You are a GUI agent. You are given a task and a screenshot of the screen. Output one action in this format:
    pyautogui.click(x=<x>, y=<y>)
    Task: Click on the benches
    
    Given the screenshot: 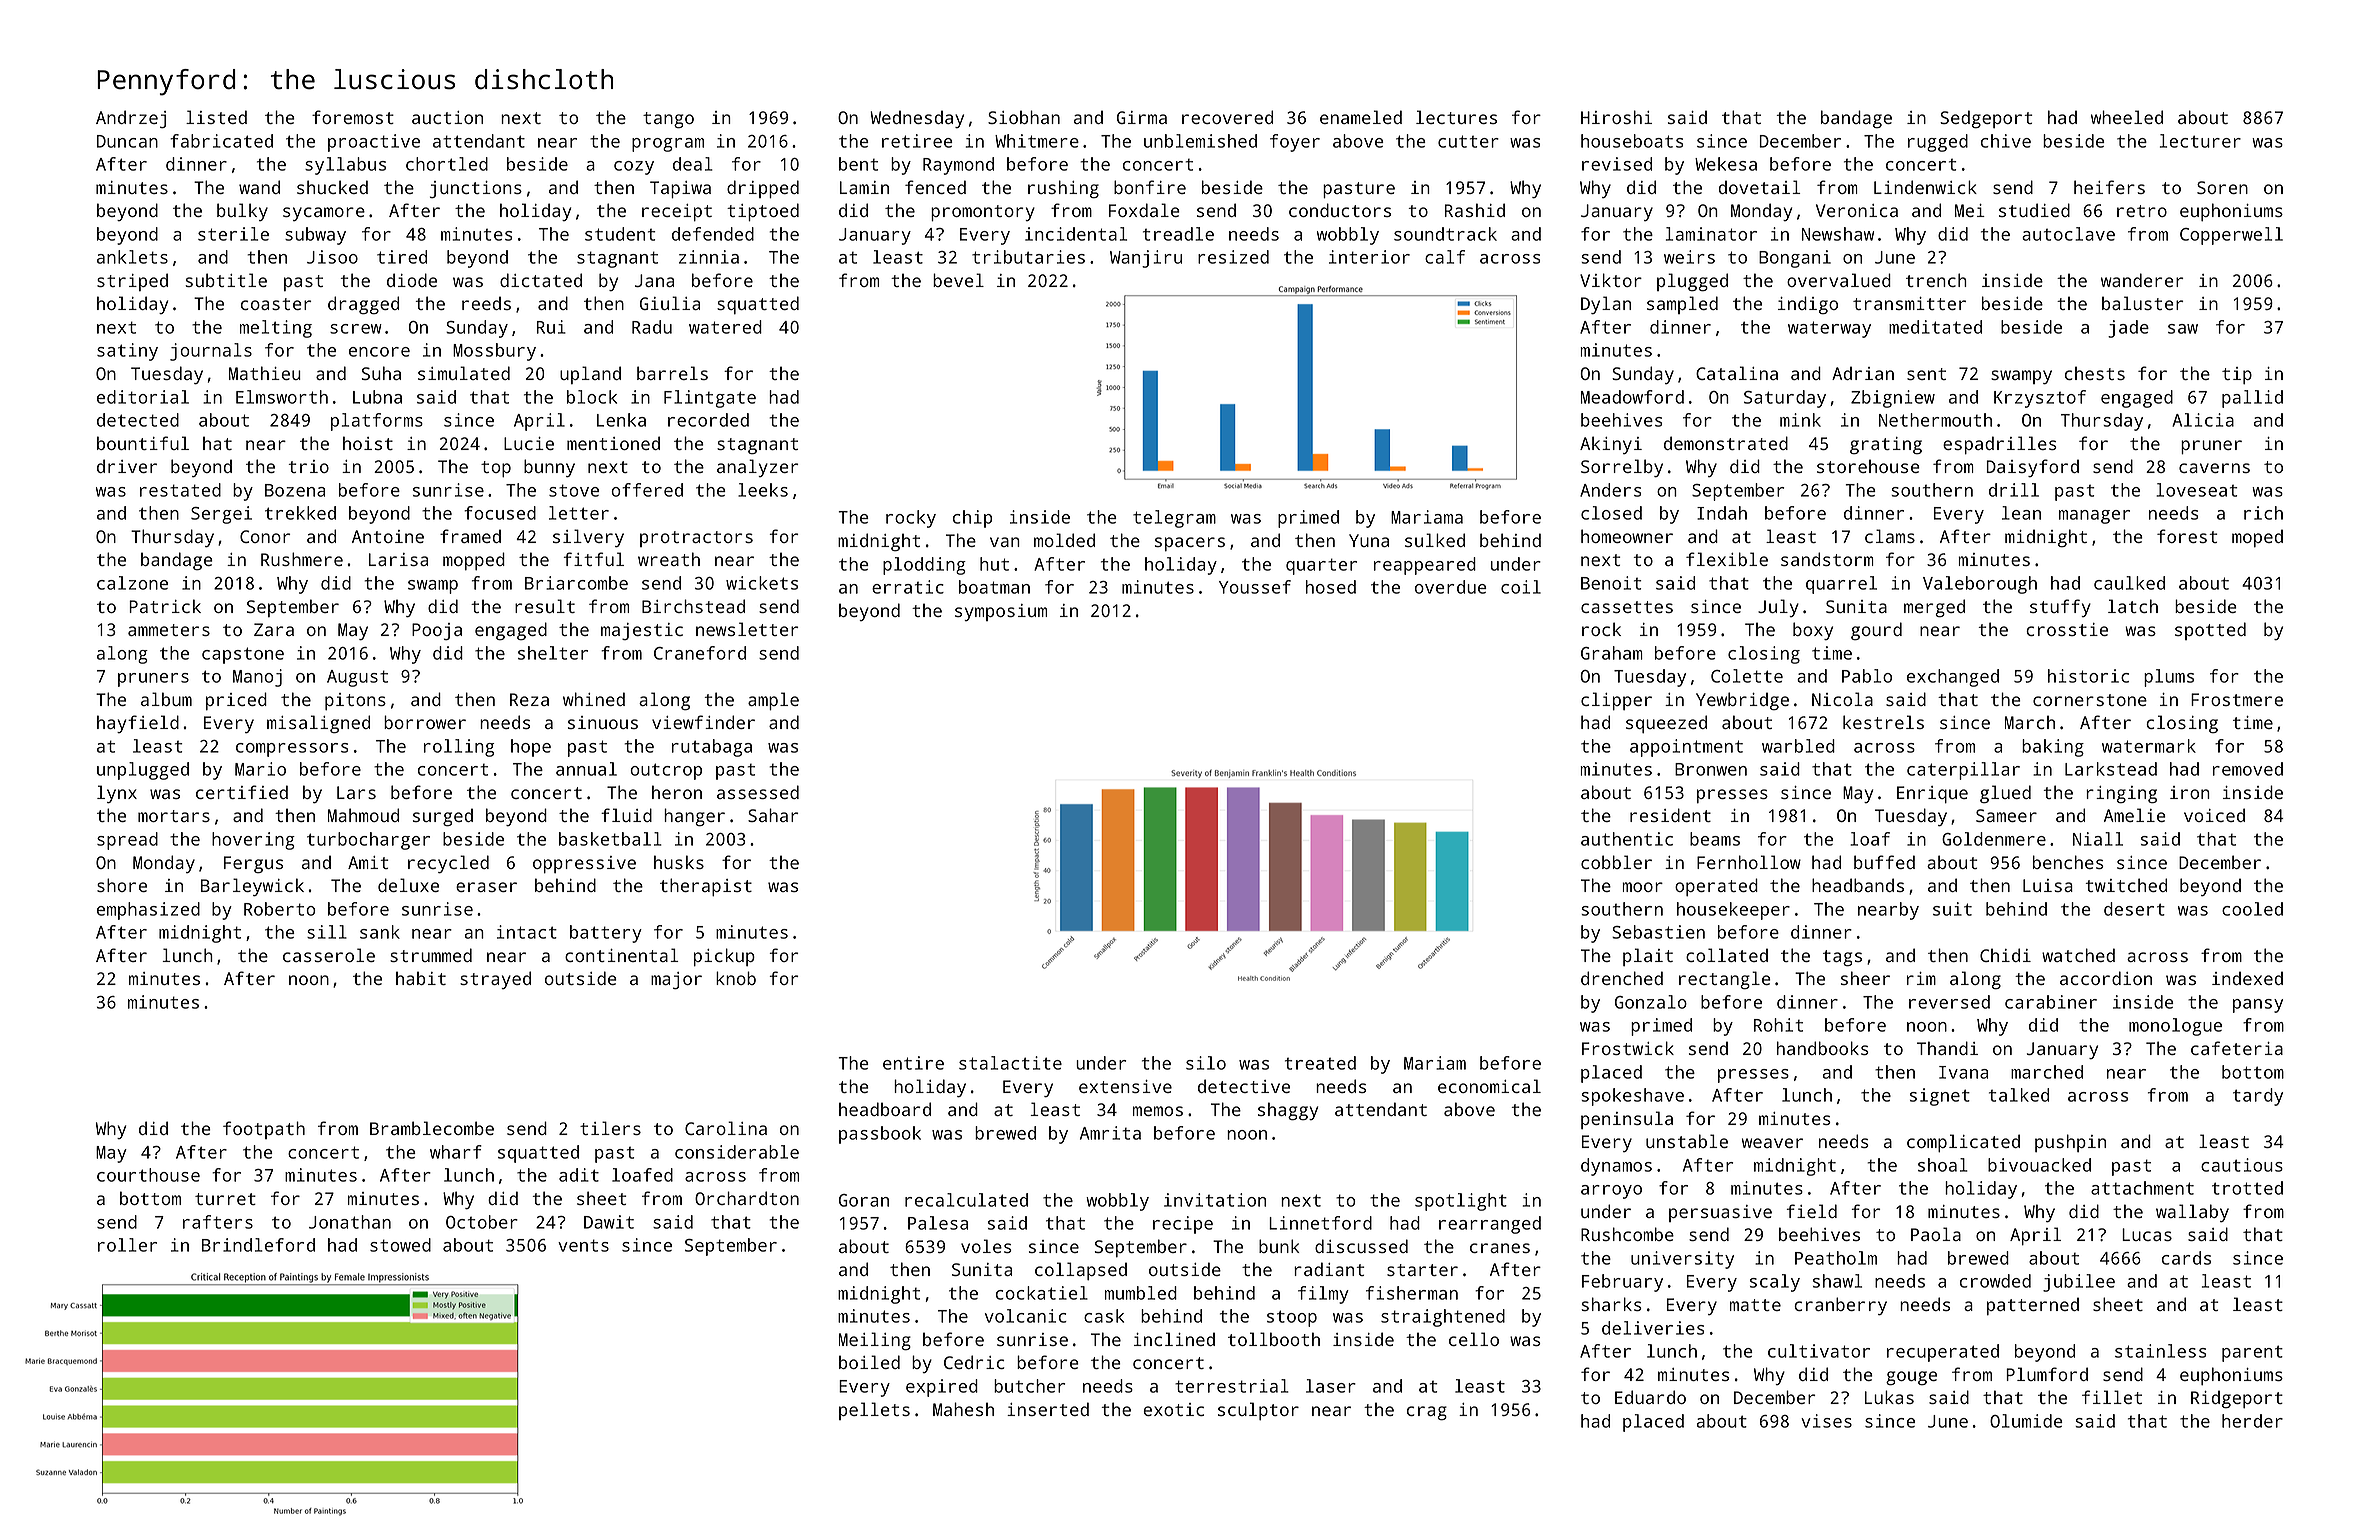 What is the action you would take?
    pyautogui.click(x=2068, y=862)
